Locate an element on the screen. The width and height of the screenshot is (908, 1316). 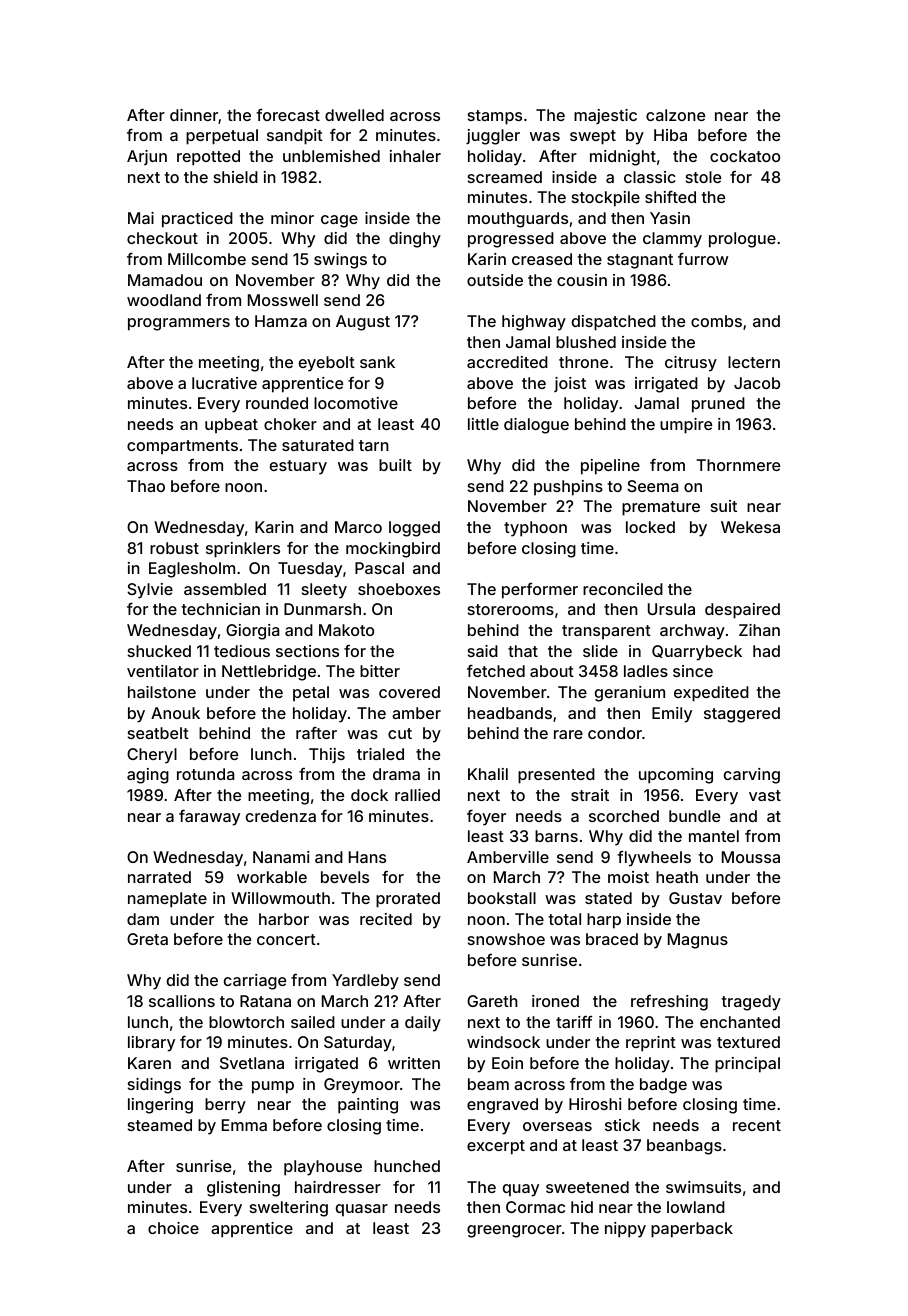
choice is located at coordinates (173, 1228).
